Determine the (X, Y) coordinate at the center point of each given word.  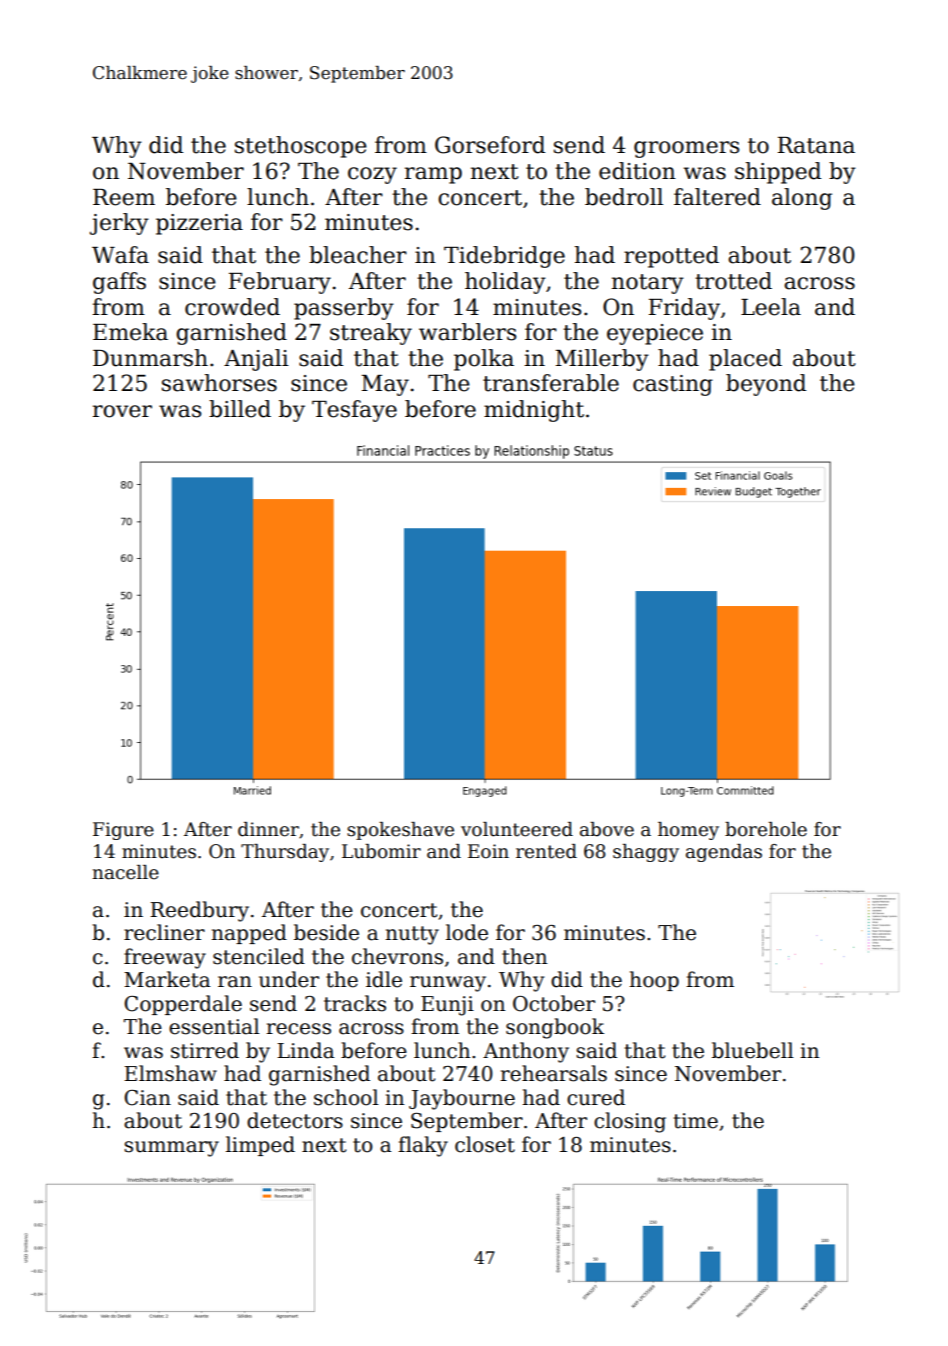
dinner (268, 829)
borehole (766, 829)
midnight (534, 411)
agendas (724, 853)
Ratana (816, 145)
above (607, 829)
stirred (205, 1050)
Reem (124, 197)
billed (240, 409)
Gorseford (490, 145)
